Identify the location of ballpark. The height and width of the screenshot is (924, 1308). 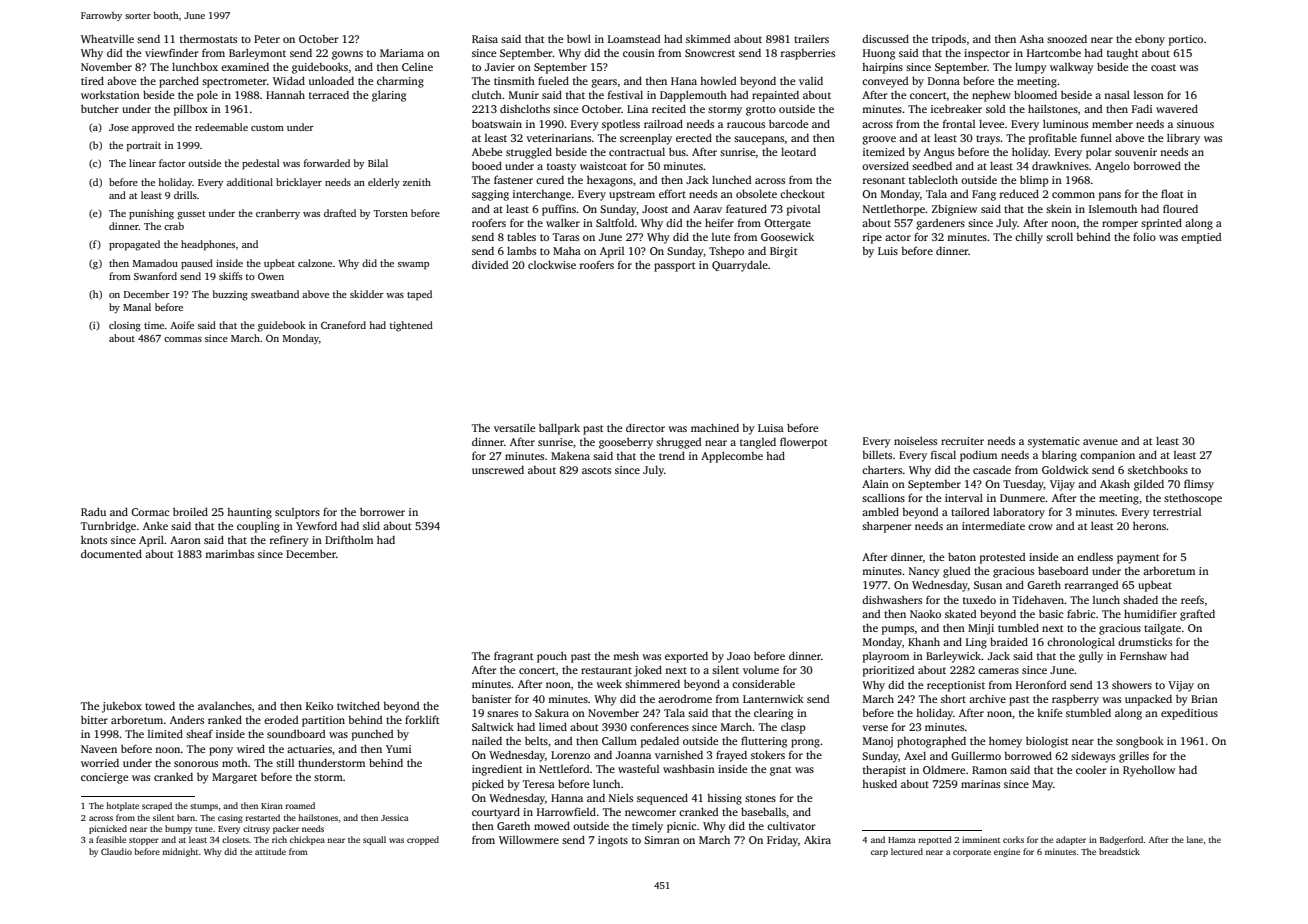
(559, 429).
